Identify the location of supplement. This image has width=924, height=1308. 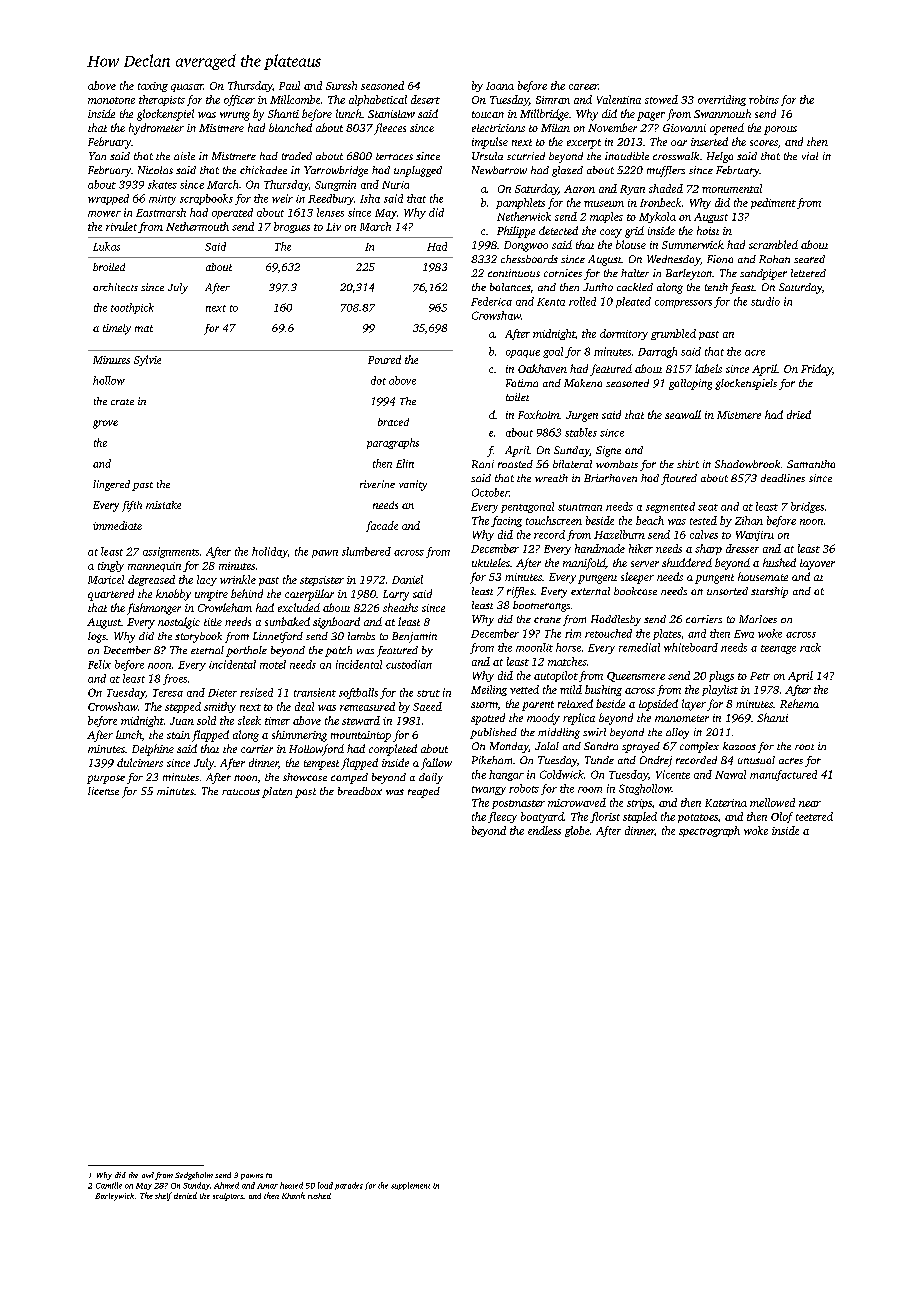
(410, 1186).
